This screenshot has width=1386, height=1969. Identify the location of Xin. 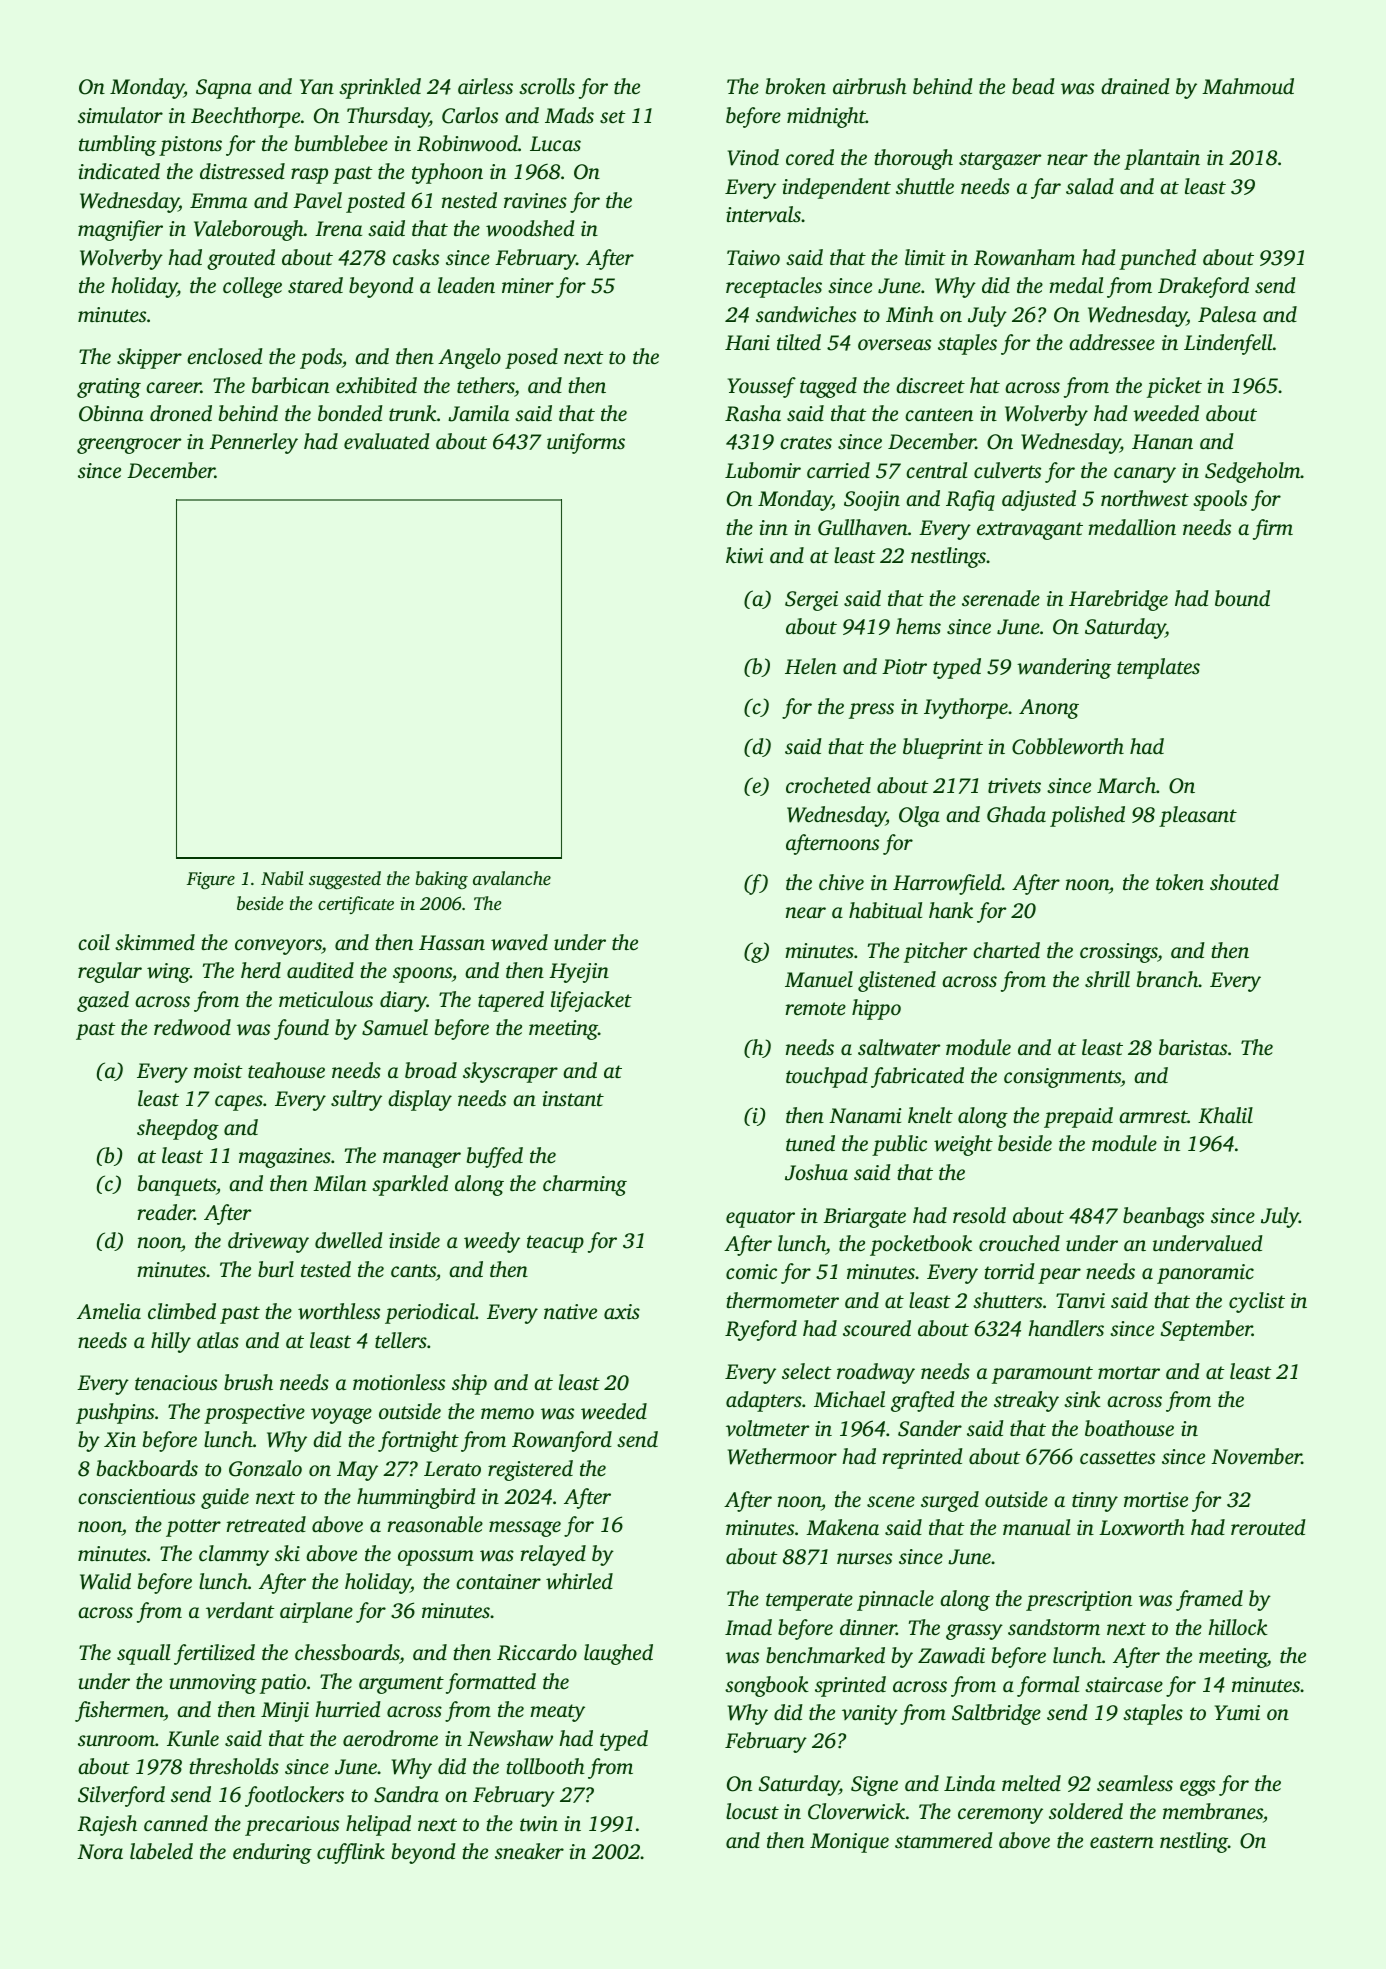
(120, 1439).
